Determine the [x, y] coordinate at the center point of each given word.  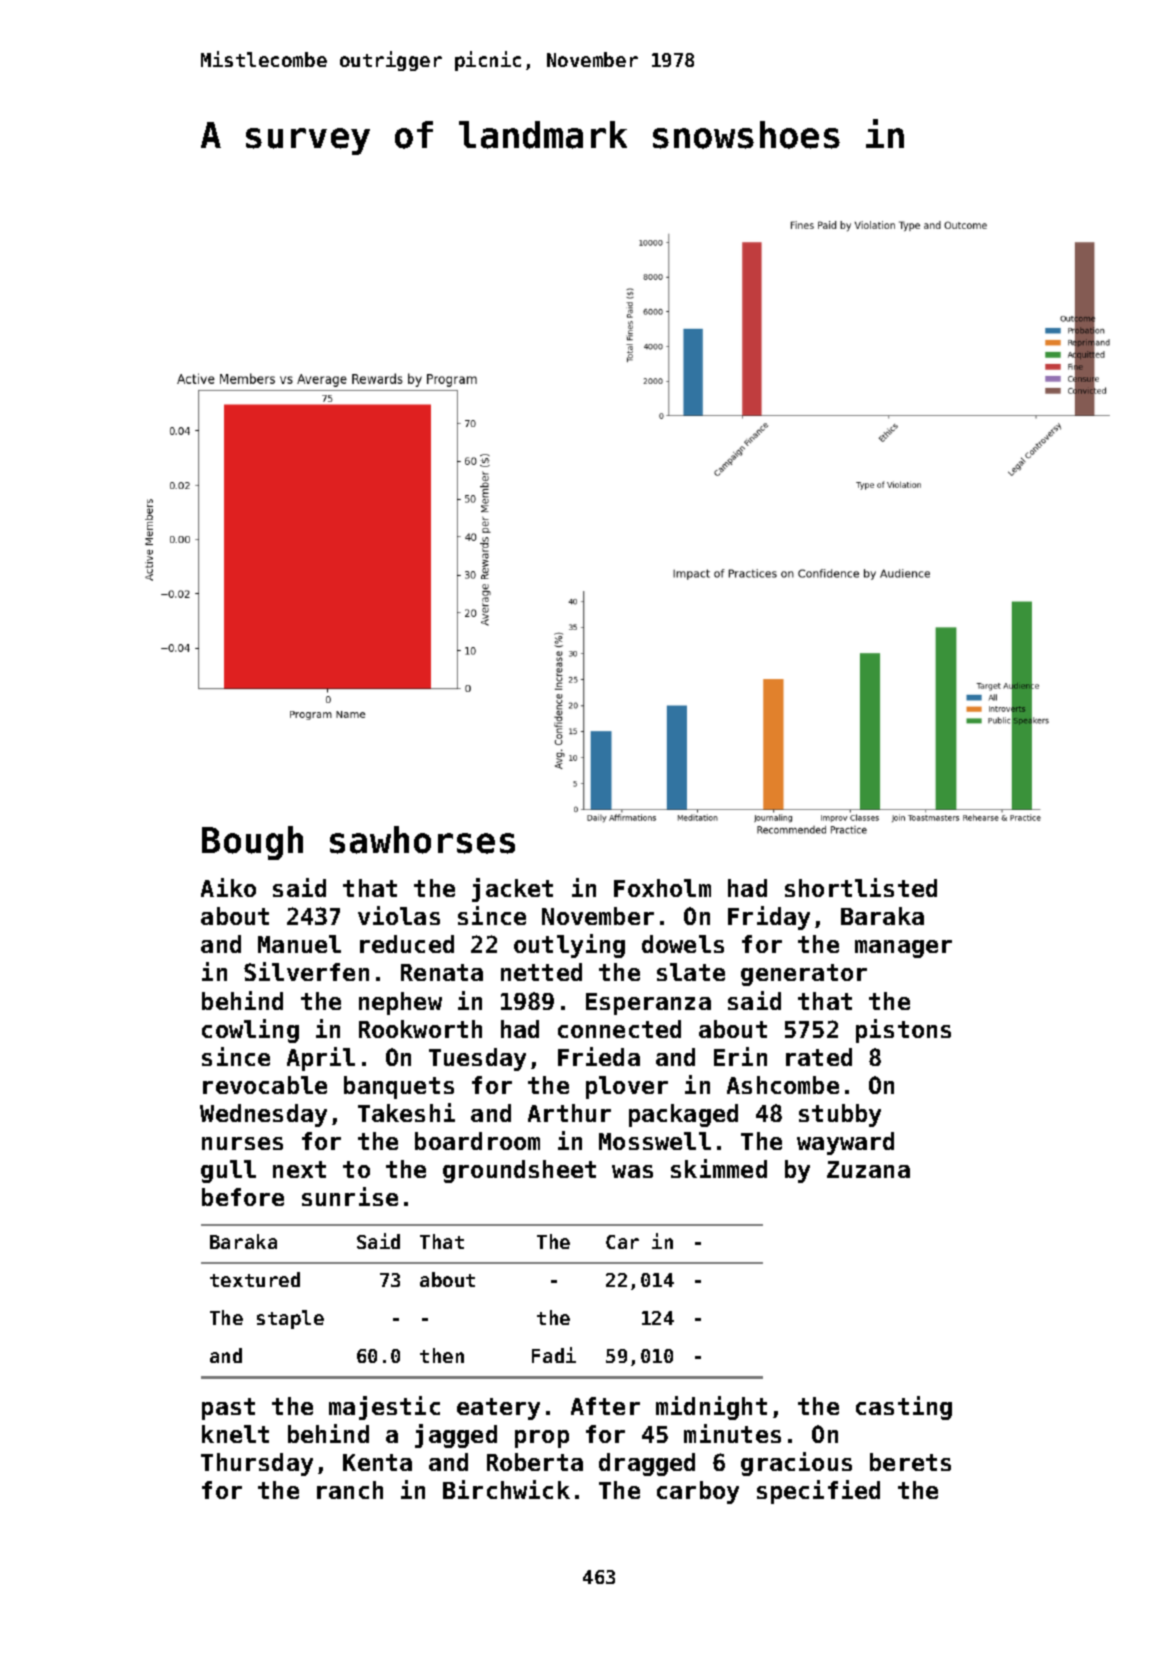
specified [818, 1492]
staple [290, 1319]
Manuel [299, 944]
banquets [399, 1087]
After [605, 1406]
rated [819, 1057]
